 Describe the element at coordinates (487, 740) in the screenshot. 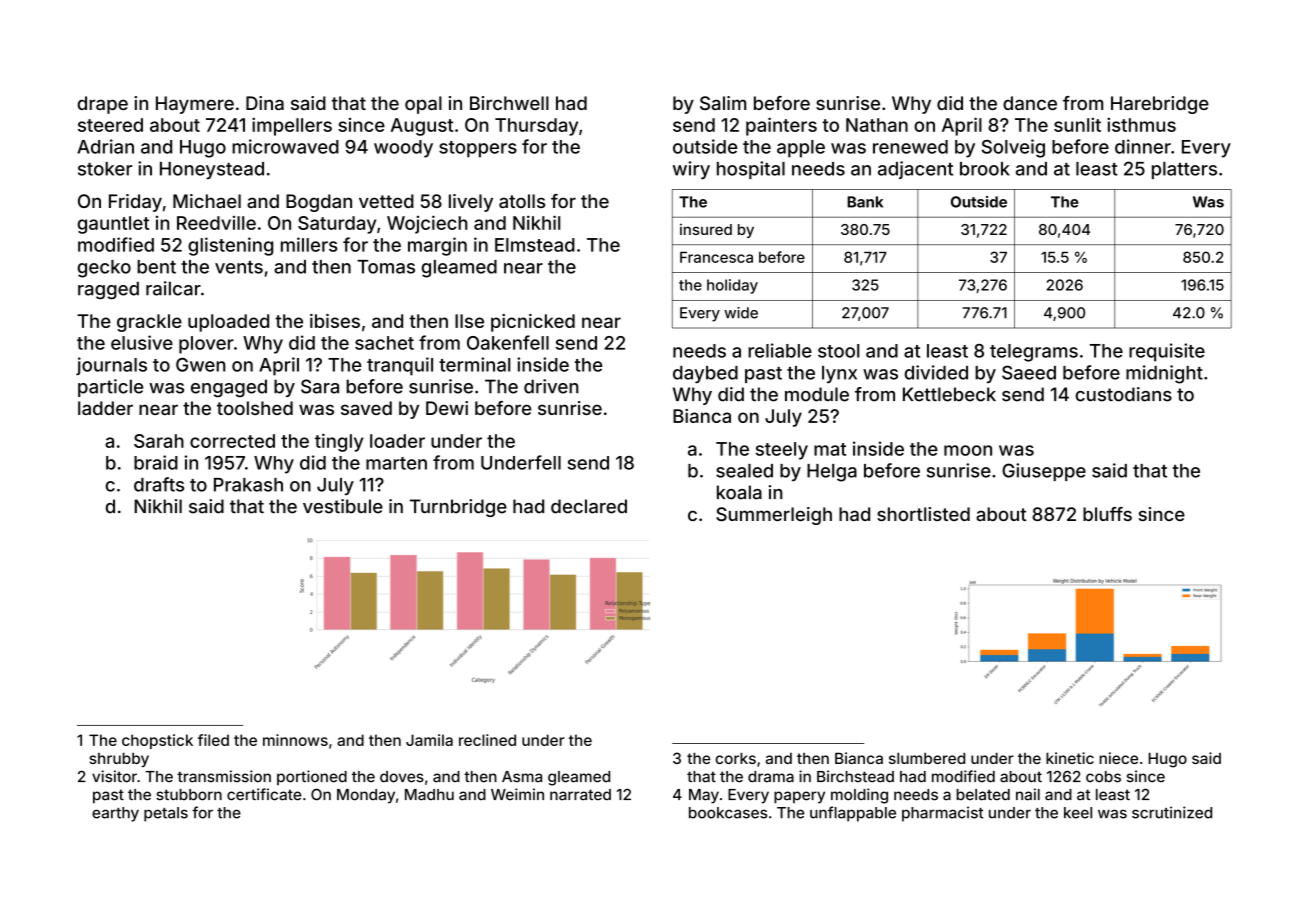

I see `reclined` at that location.
